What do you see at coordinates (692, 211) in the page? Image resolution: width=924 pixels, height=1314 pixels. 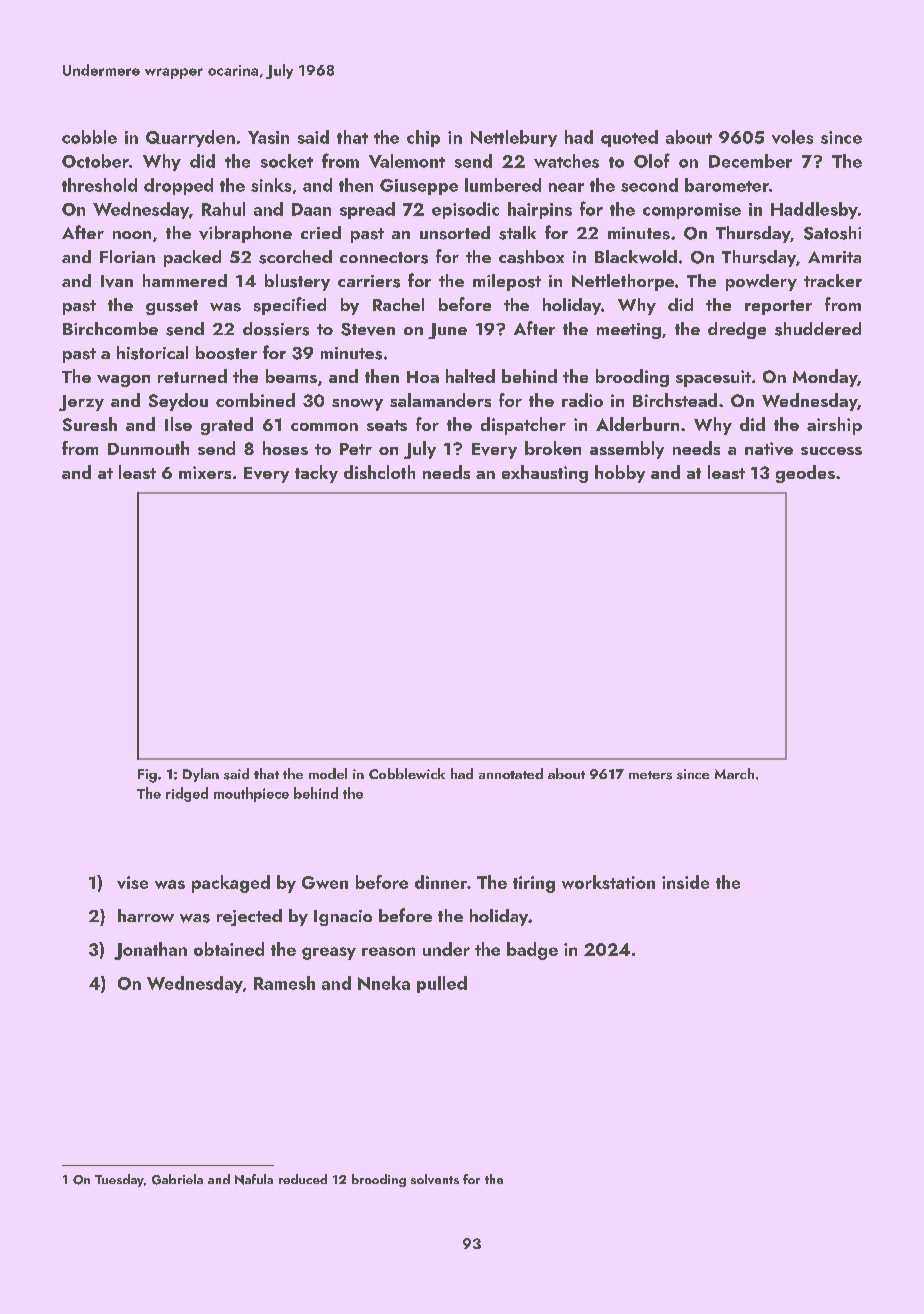 I see `compromise` at bounding box center [692, 211].
